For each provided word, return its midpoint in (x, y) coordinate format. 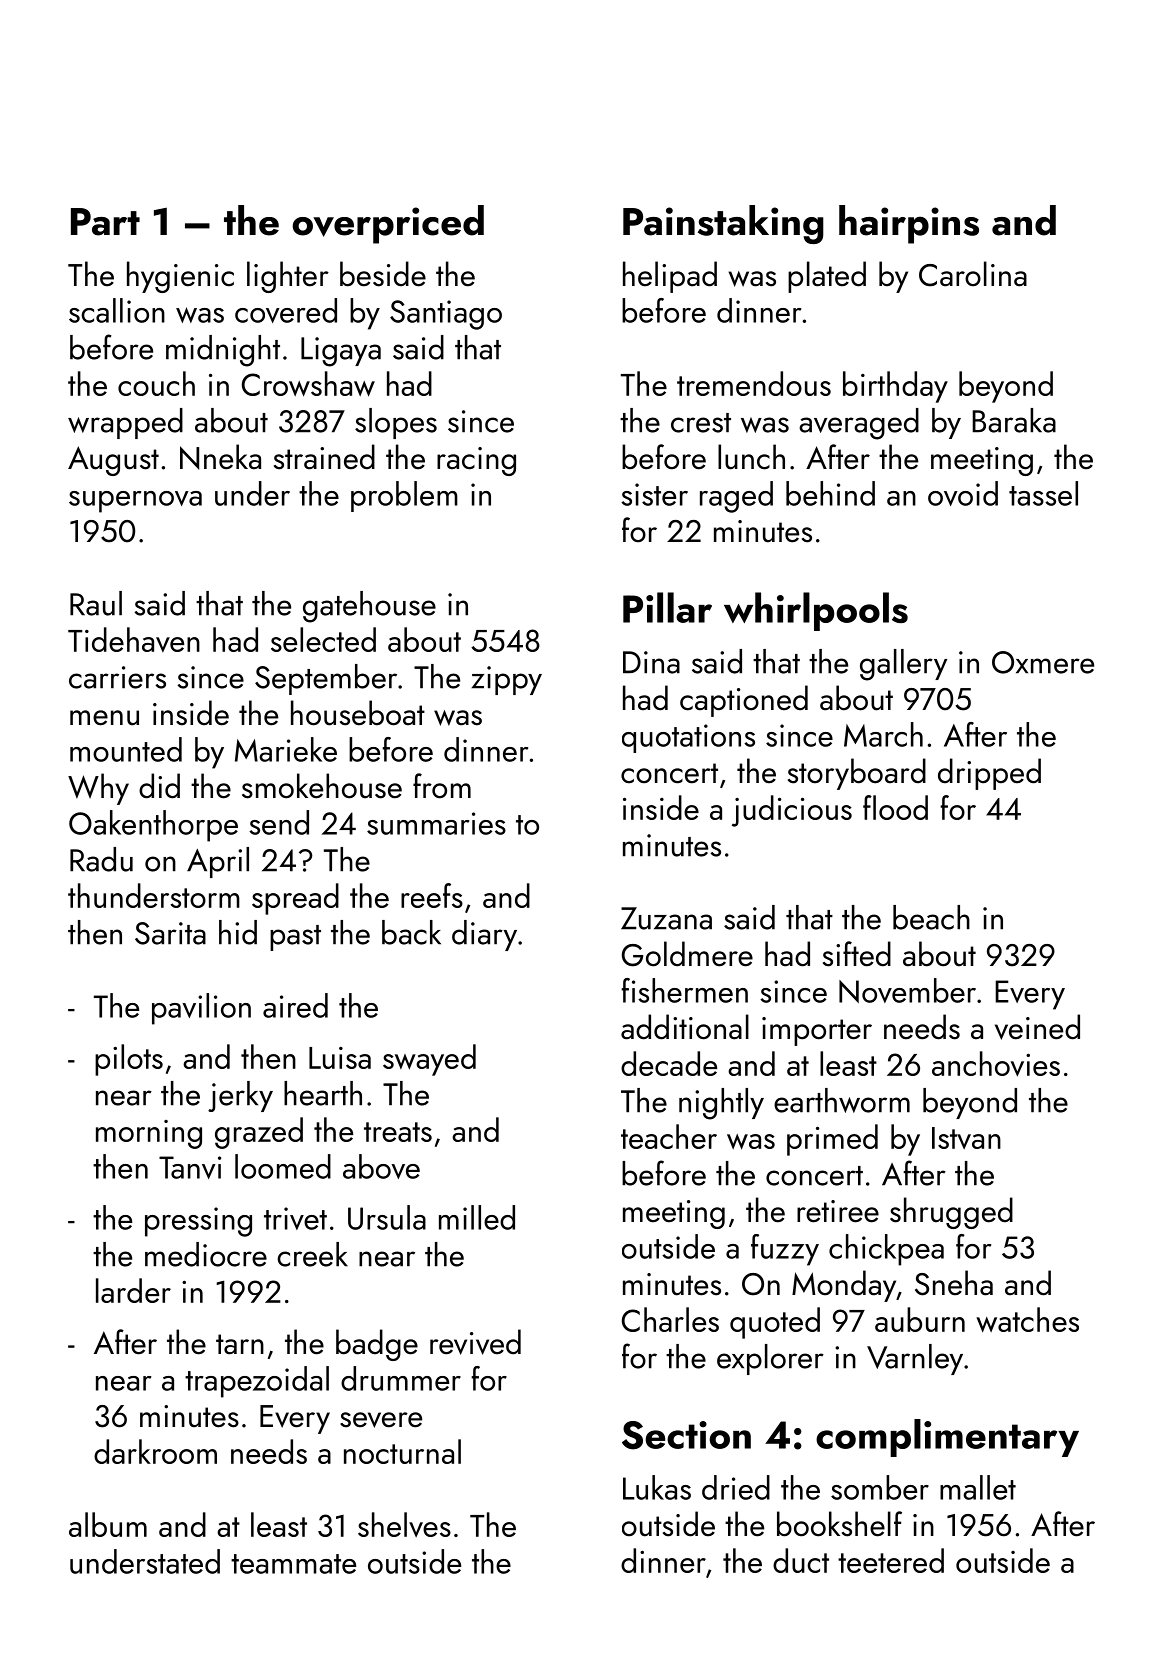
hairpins (909, 224)
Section (686, 1435)
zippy (507, 680)
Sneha (954, 1283)
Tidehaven (134, 639)
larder (133, 1290)
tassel (1043, 493)
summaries (436, 823)
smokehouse (322, 786)
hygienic (180, 277)
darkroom (155, 1451)
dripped (989, 774)
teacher (669, 1136)
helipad (670, 277)
